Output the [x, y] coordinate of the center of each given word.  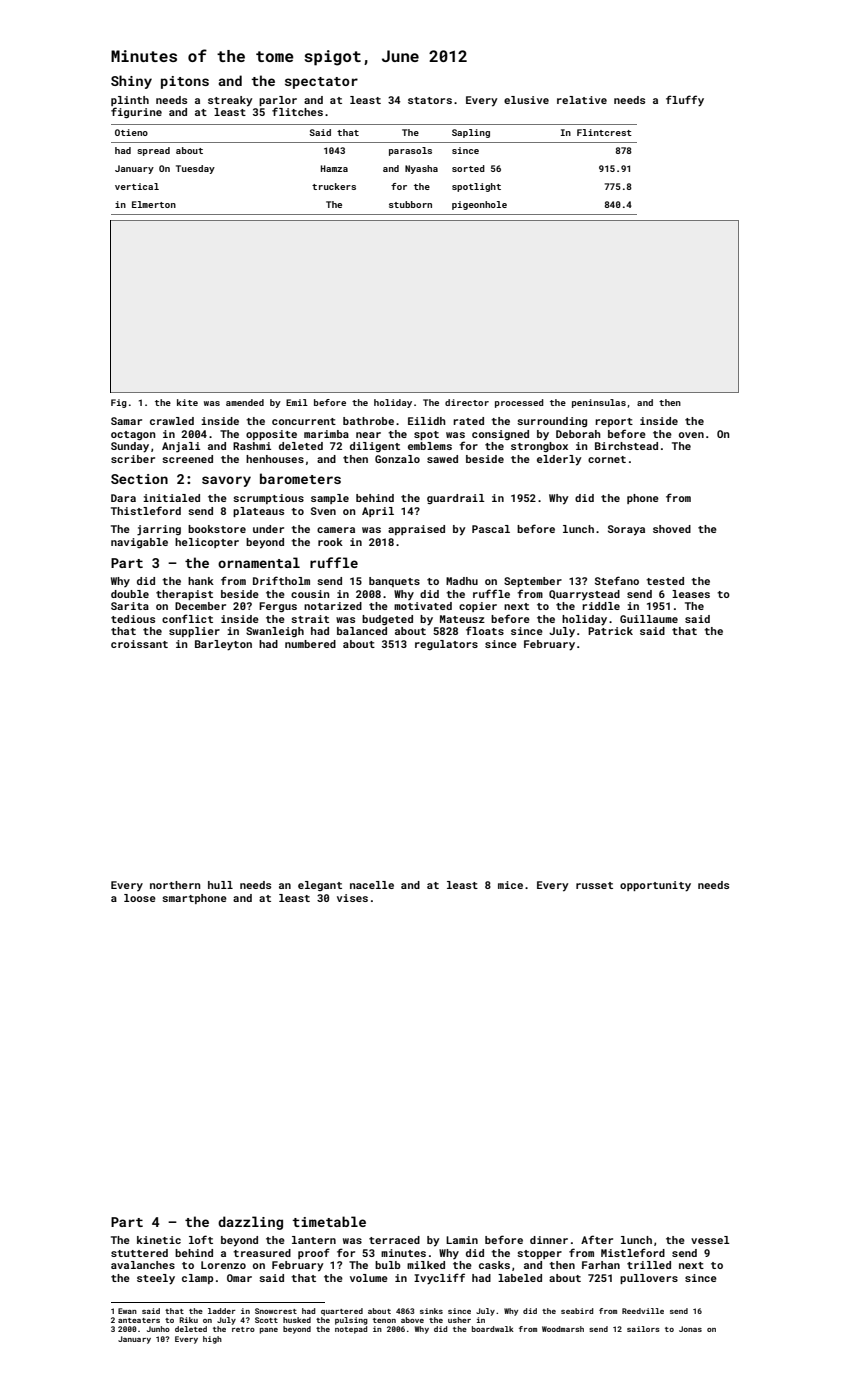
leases [691, 594]
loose [140, 898]
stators [430, 100]
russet [594, 885]
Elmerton [154, 204]
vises [352, 898]
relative [582, 100]
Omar [239, 1278]
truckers [334, 186]
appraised [416, 530]
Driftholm [281, 580]
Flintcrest [604, 132]
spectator [321, 83]
